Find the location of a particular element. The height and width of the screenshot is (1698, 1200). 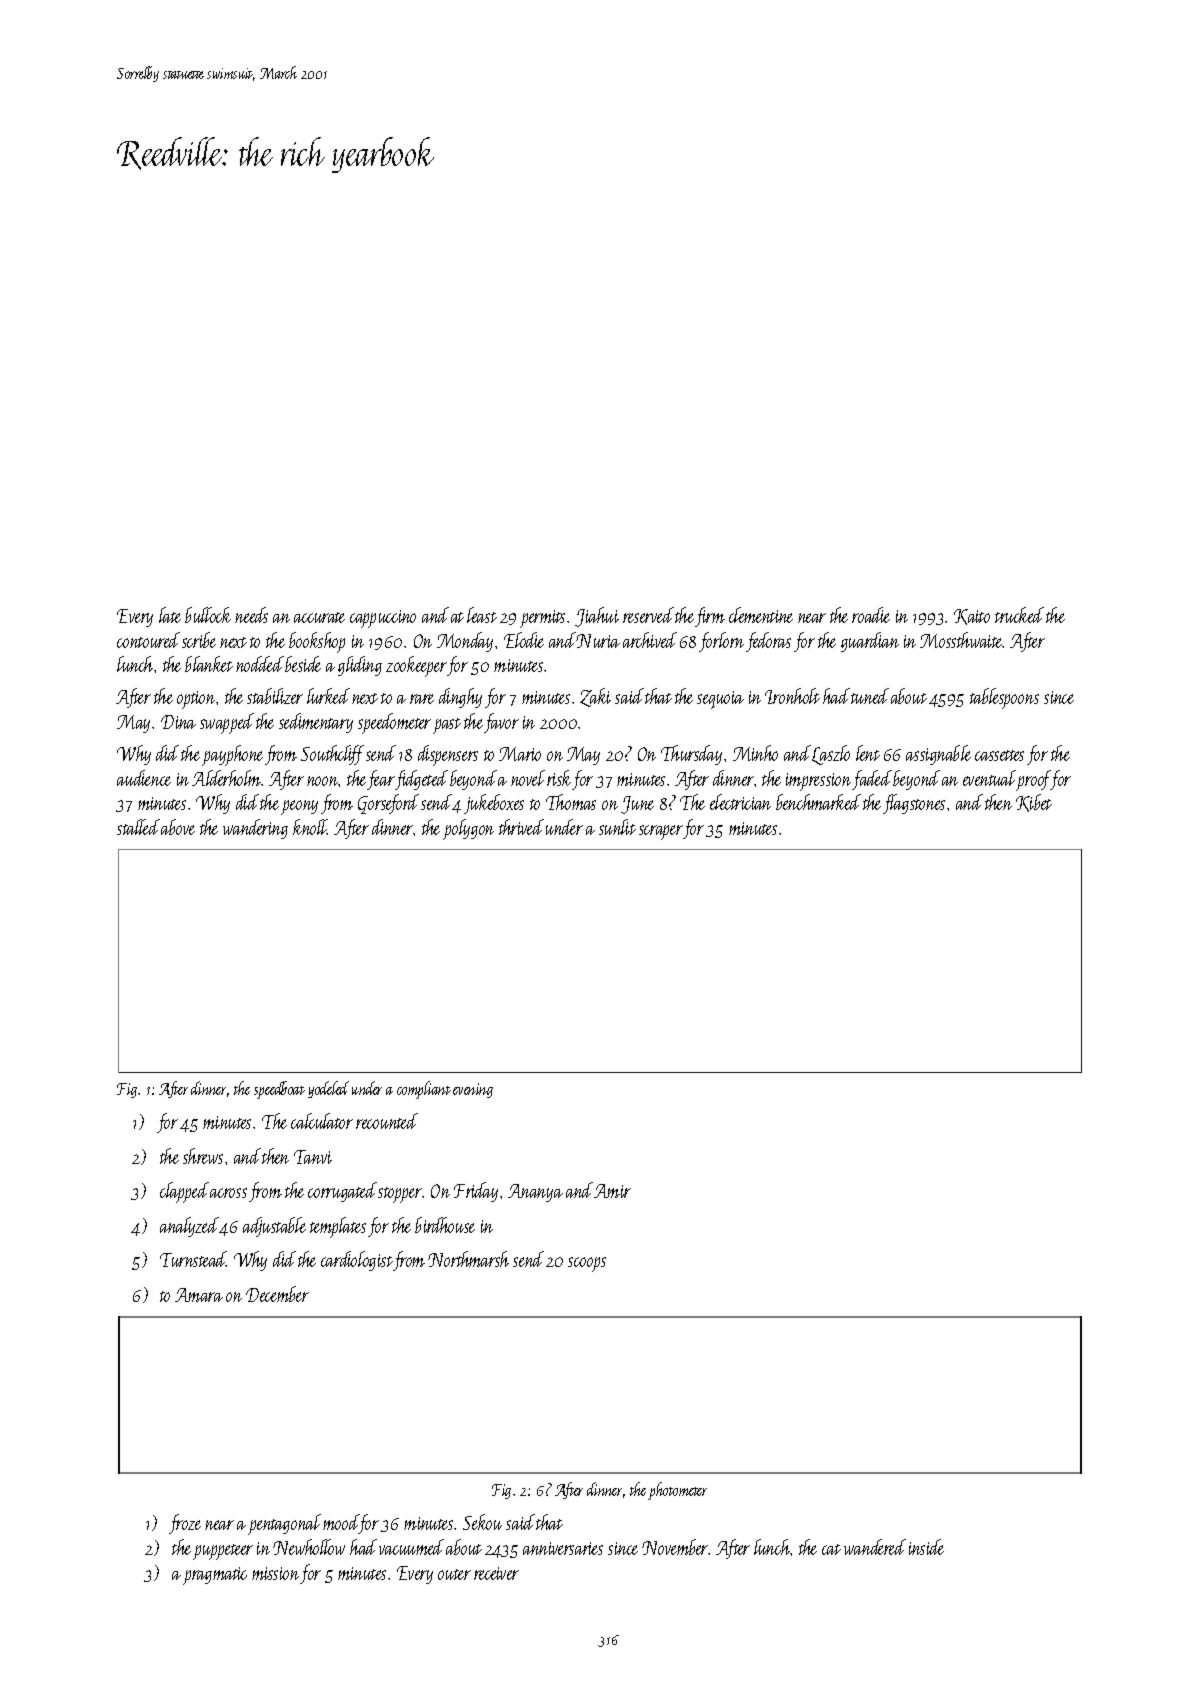

gliding is located at coordinates (360, 666).
